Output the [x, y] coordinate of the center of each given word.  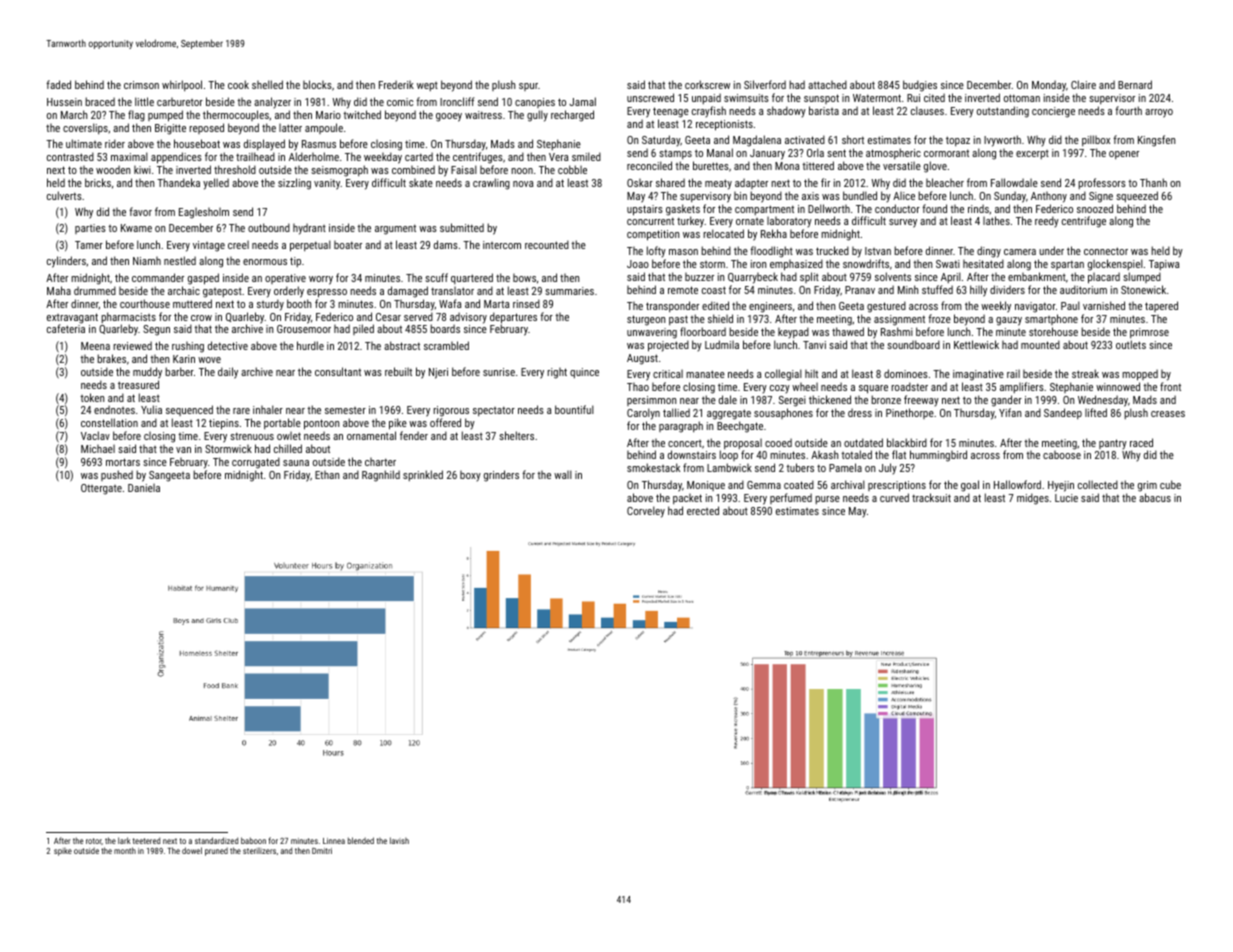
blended [361, 840]
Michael [98, 449]
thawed [848, 331]
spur [528, 87]
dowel [192, 850]
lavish [399, 840]
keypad [793, 333]
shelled [267, 84]
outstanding [1003, 112]
